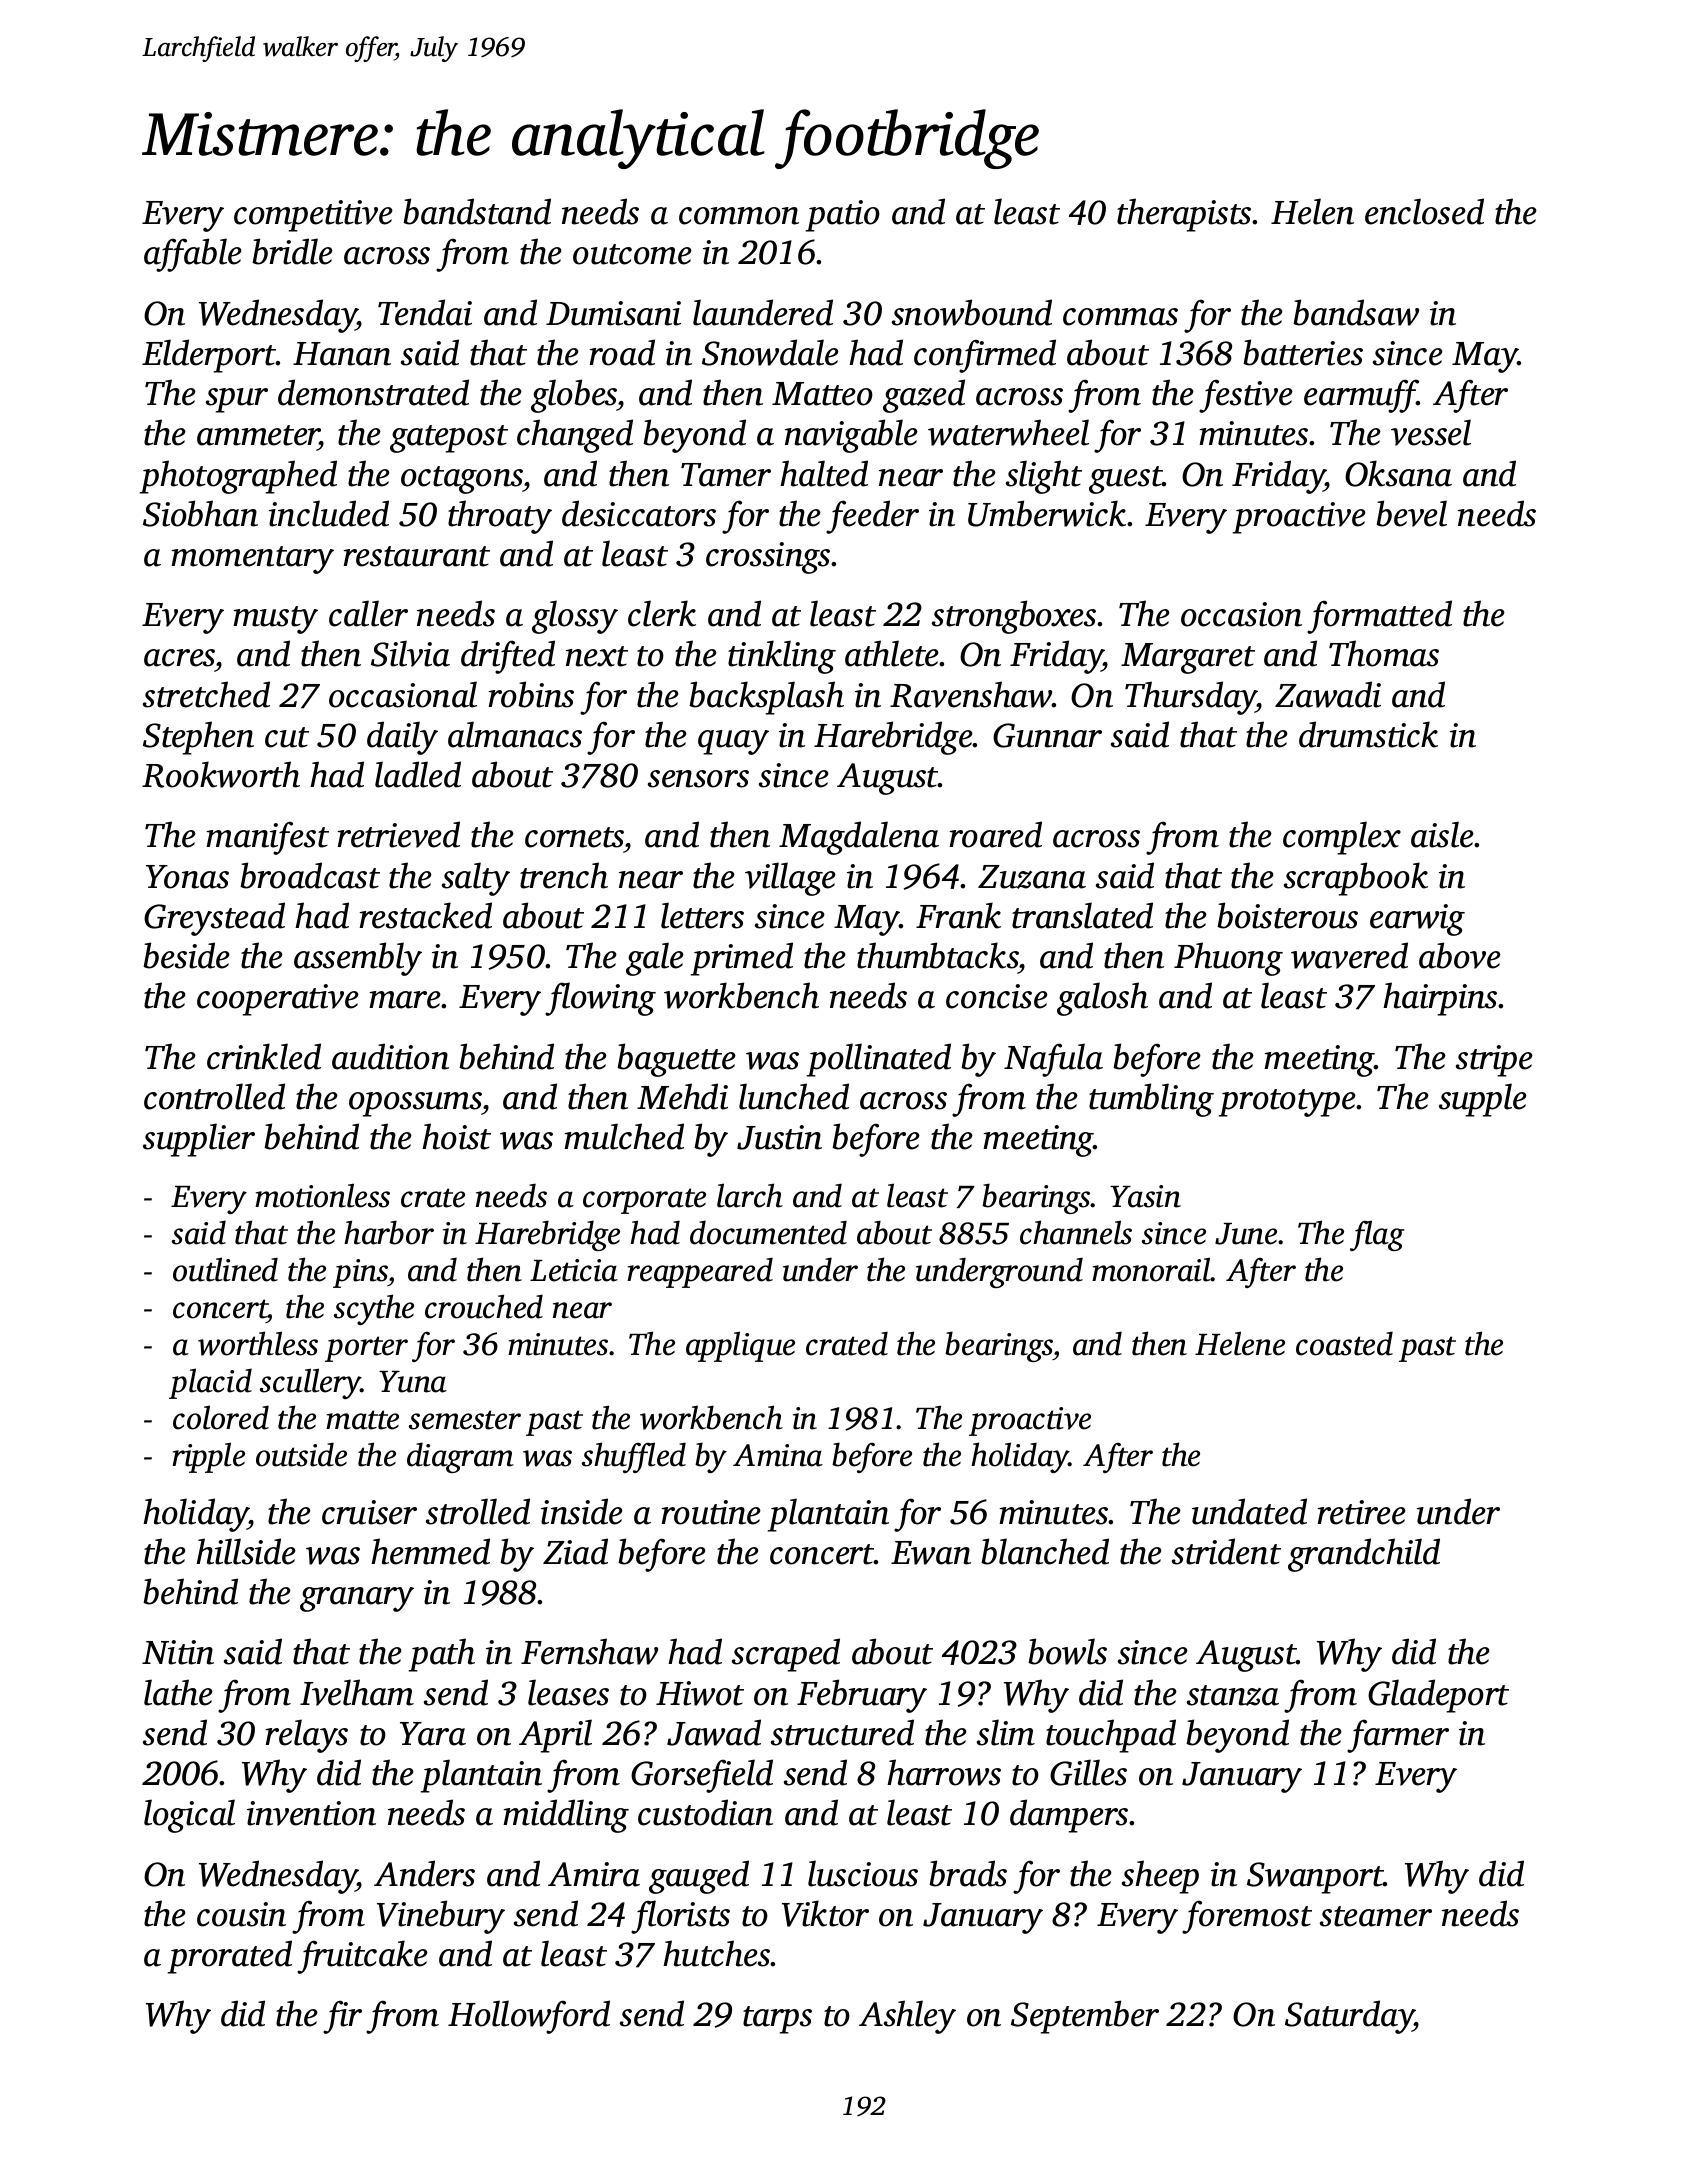 The height and width of the screenshot is (2178, 1683). I want to click on bevel, so click(1411, 513).
